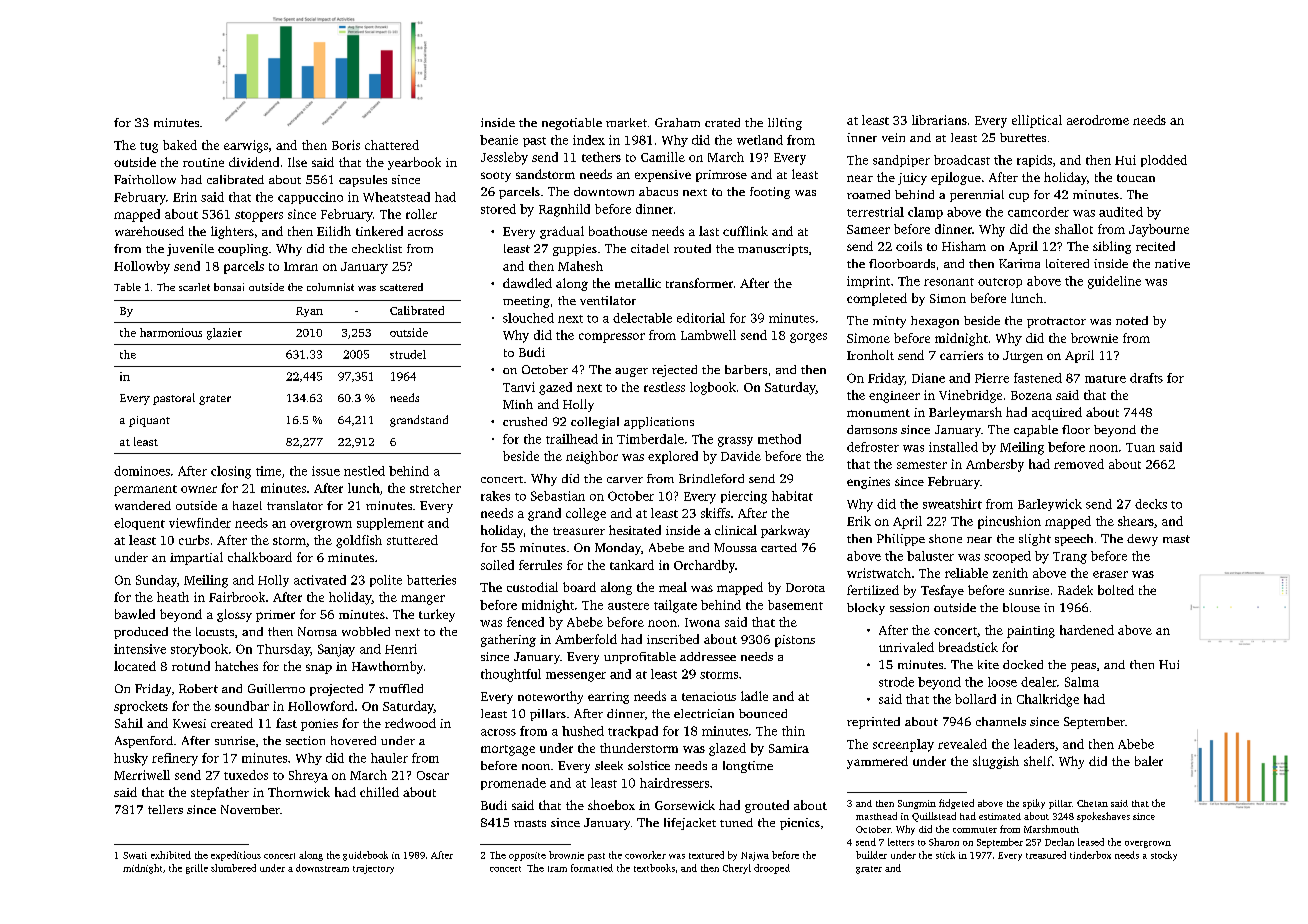 The width and height of the screenshot is (1308, 924). Describe the element at coordinates (231, 472) in the screenshot. I see `closing` at that location.
